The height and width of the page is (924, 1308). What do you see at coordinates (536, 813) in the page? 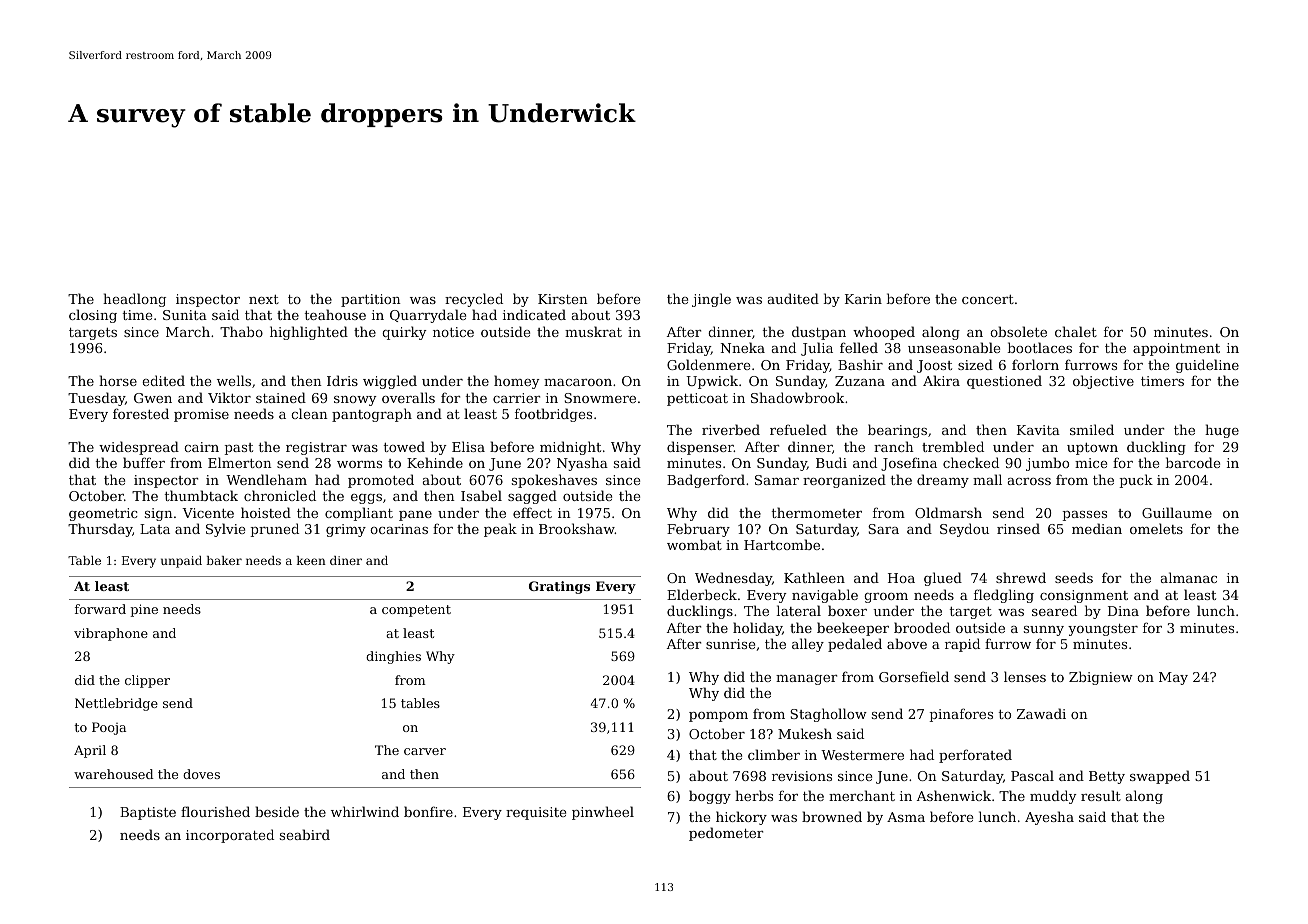
I see `requisite` at bounding box center [536, 813].
